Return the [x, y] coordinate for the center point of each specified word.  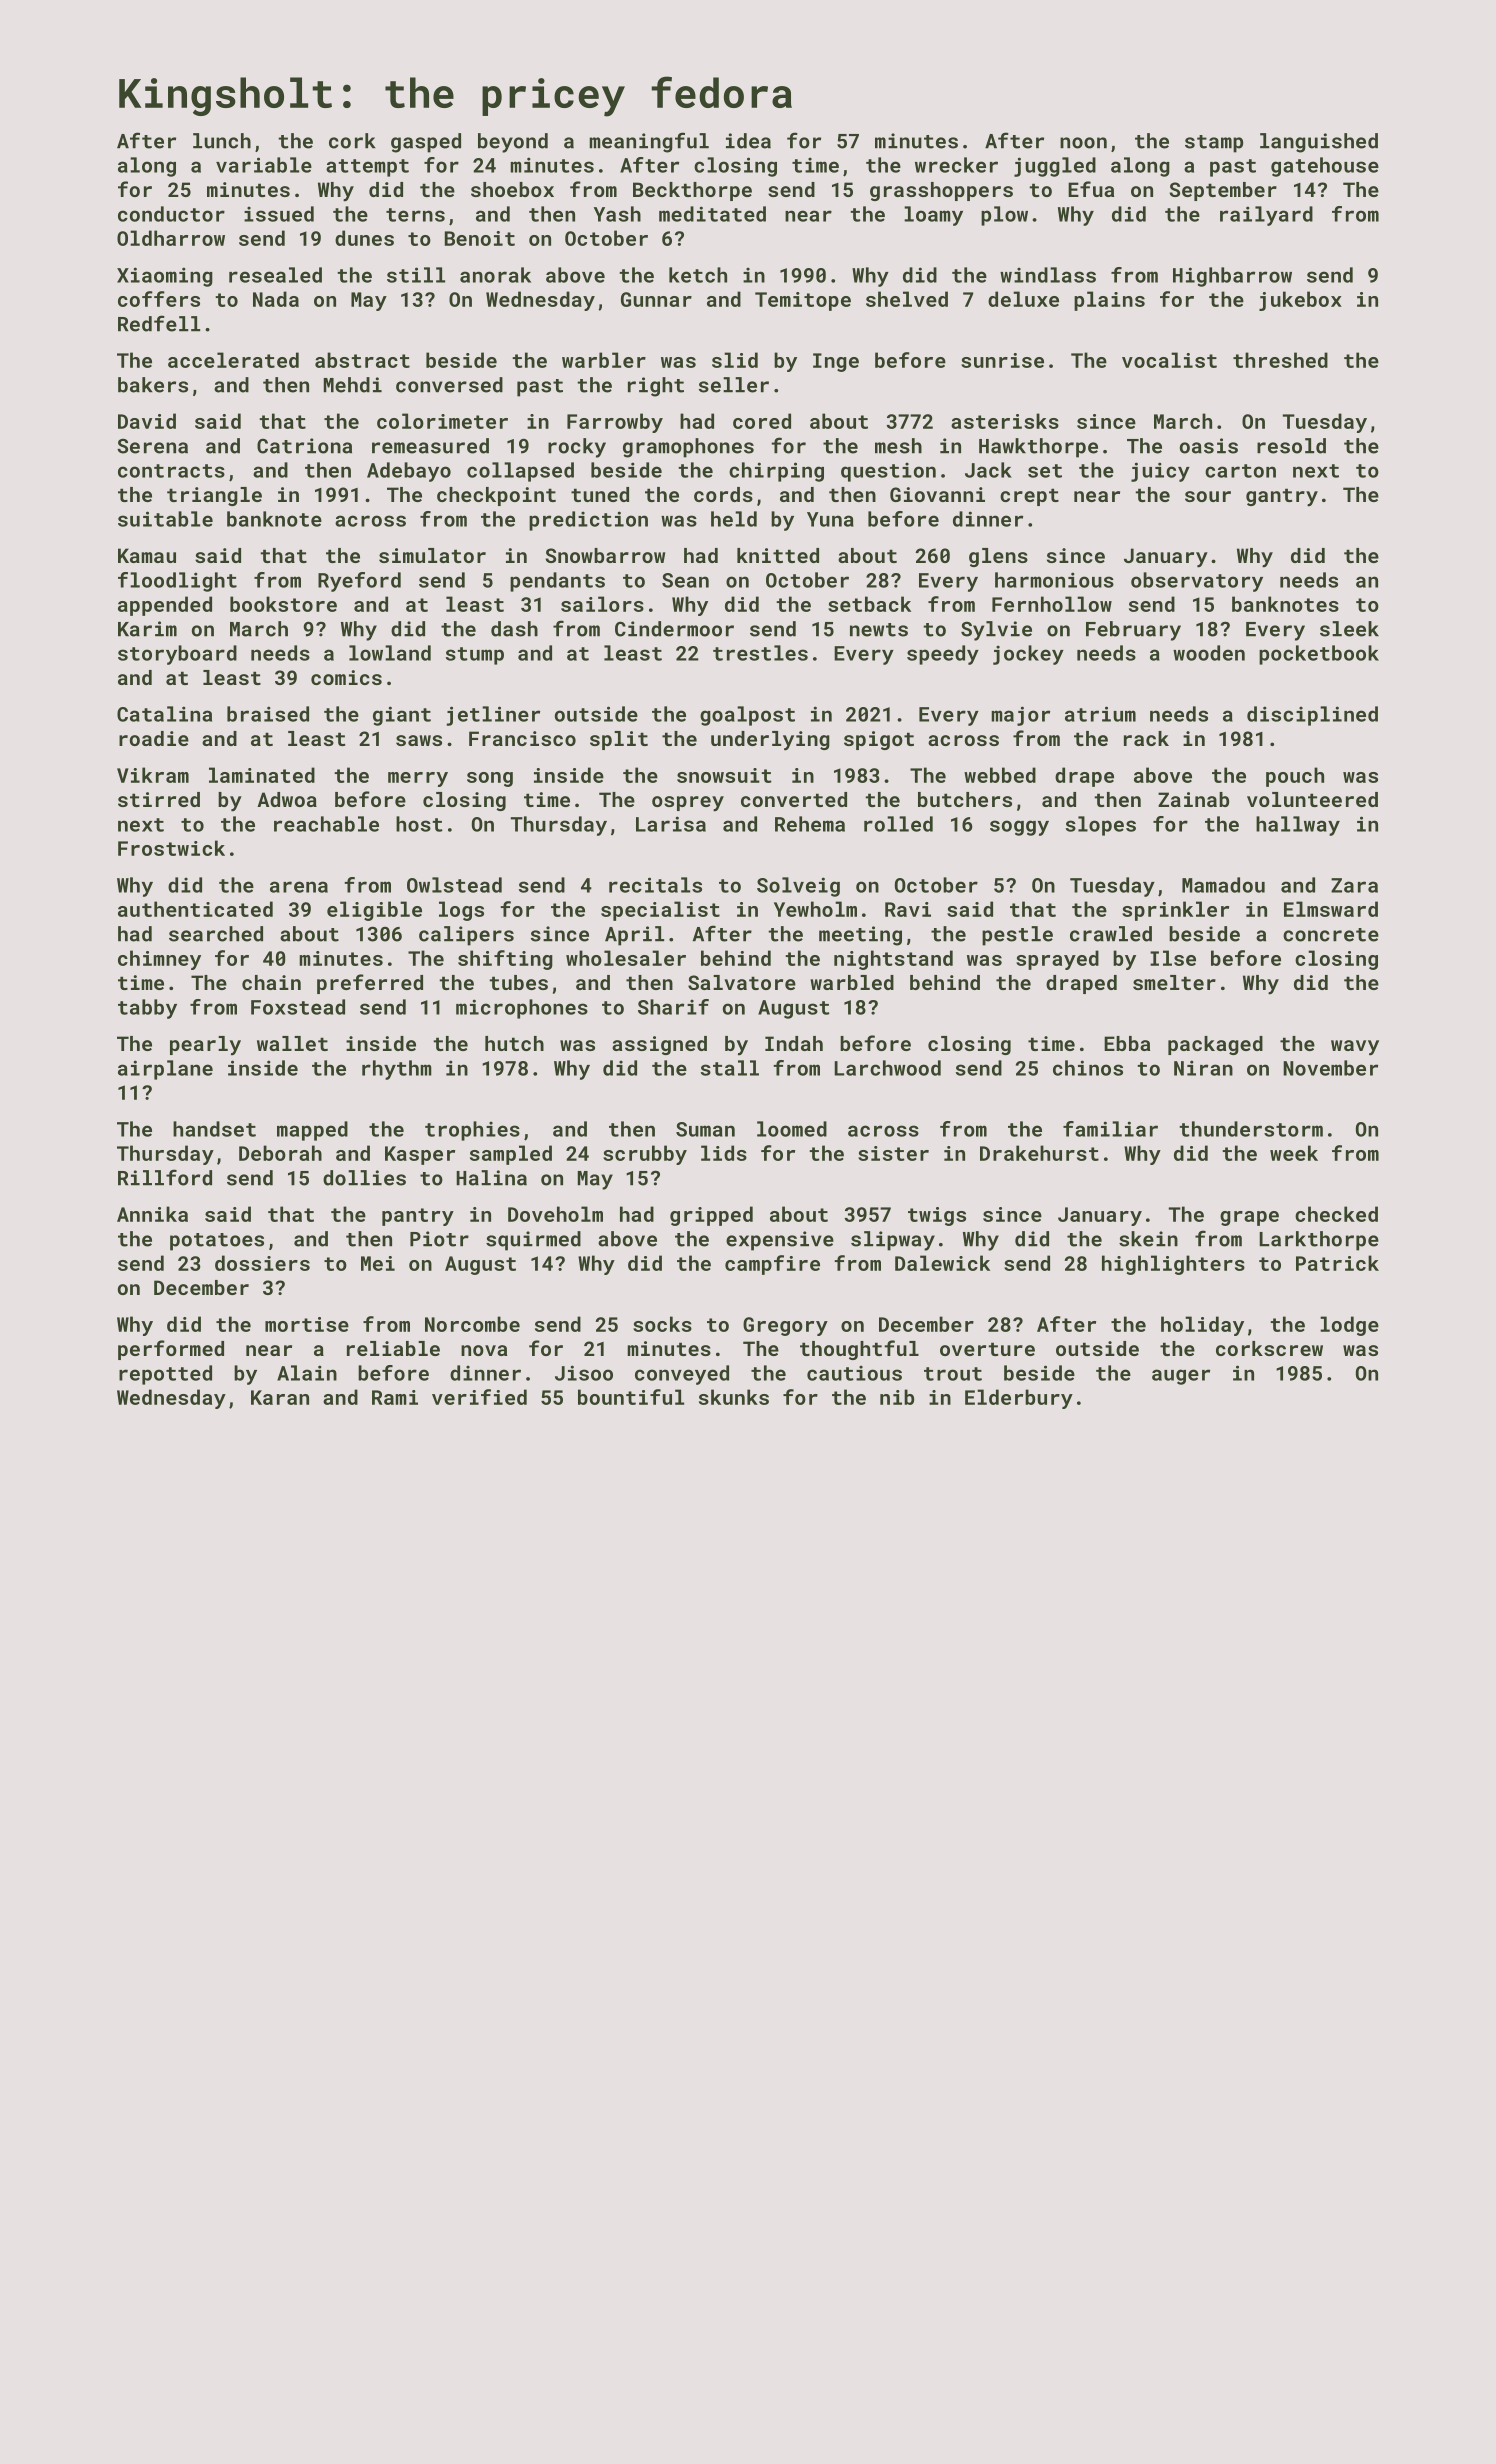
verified [479, 1397]
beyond [513, 143]
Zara [1354, 885]
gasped [426, 143]
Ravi [908, 909]
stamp [1214, 144]
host [419, 824]
